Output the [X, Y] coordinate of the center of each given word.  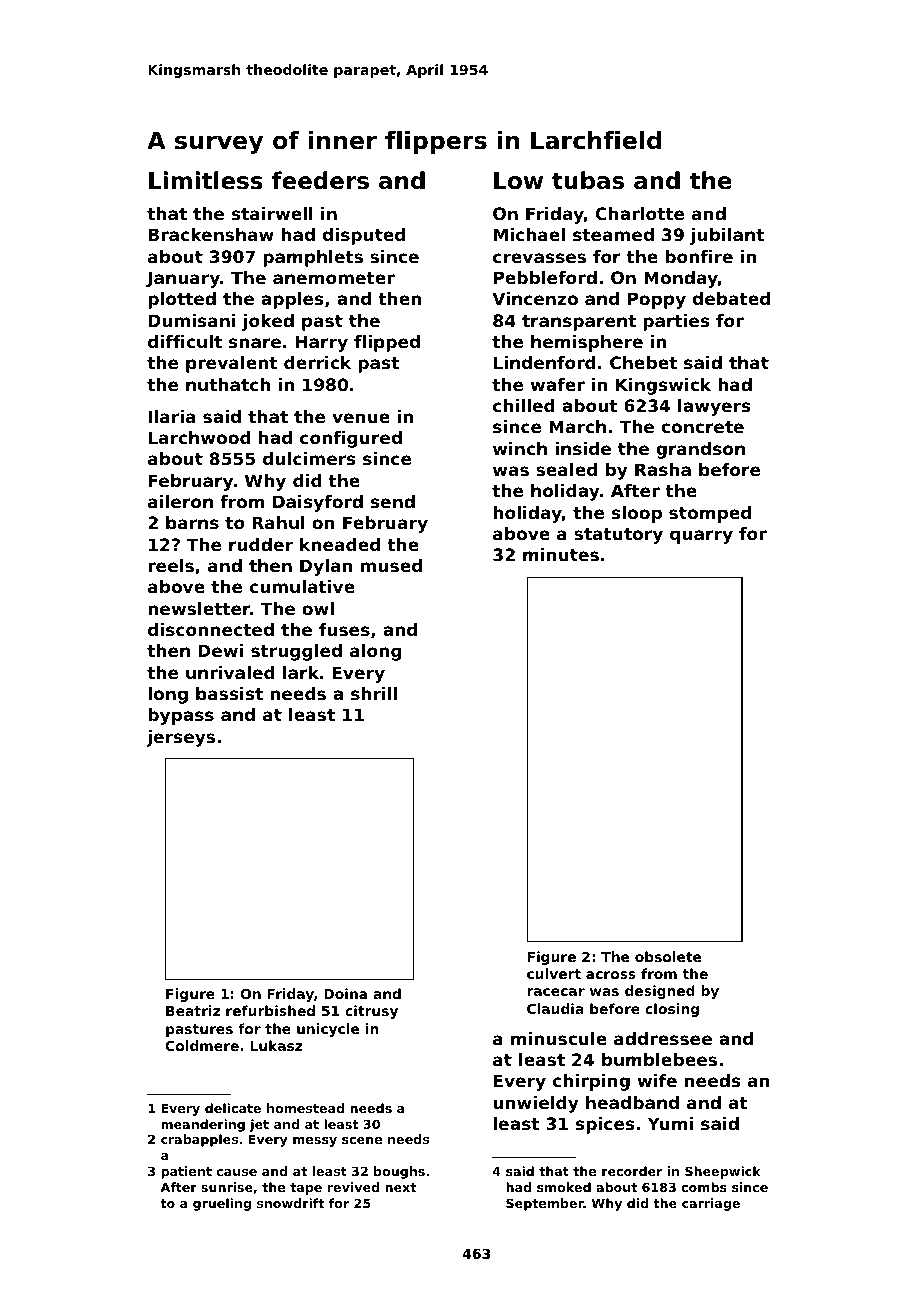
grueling [222, 1204]
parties [676, 322]
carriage [711, 1204]
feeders [320, 180]
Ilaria [172, 416]
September [545, 1204]
